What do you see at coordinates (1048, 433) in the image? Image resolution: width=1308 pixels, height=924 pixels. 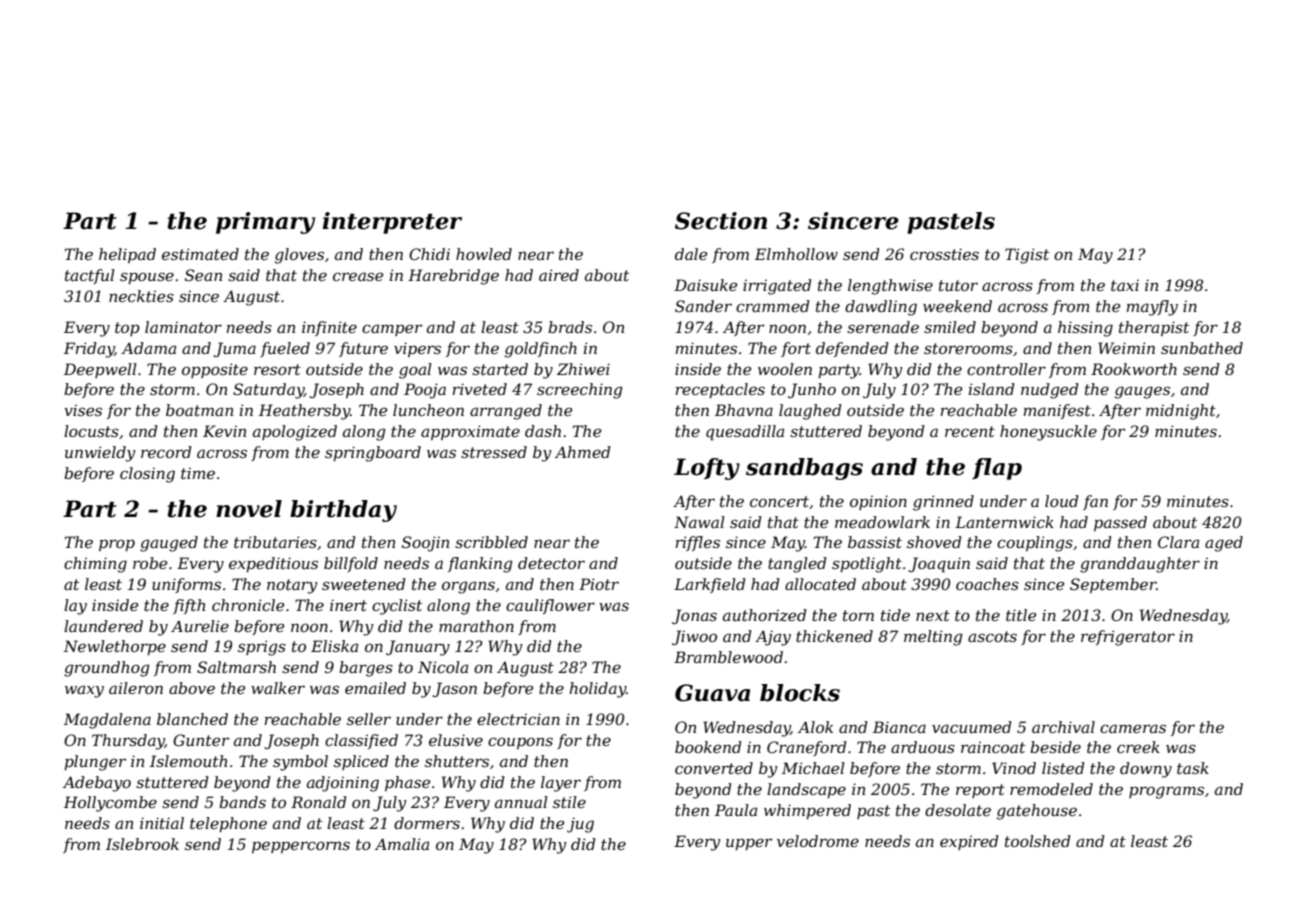 I see `honeysuckle` at bounding box center [1048, 433].
